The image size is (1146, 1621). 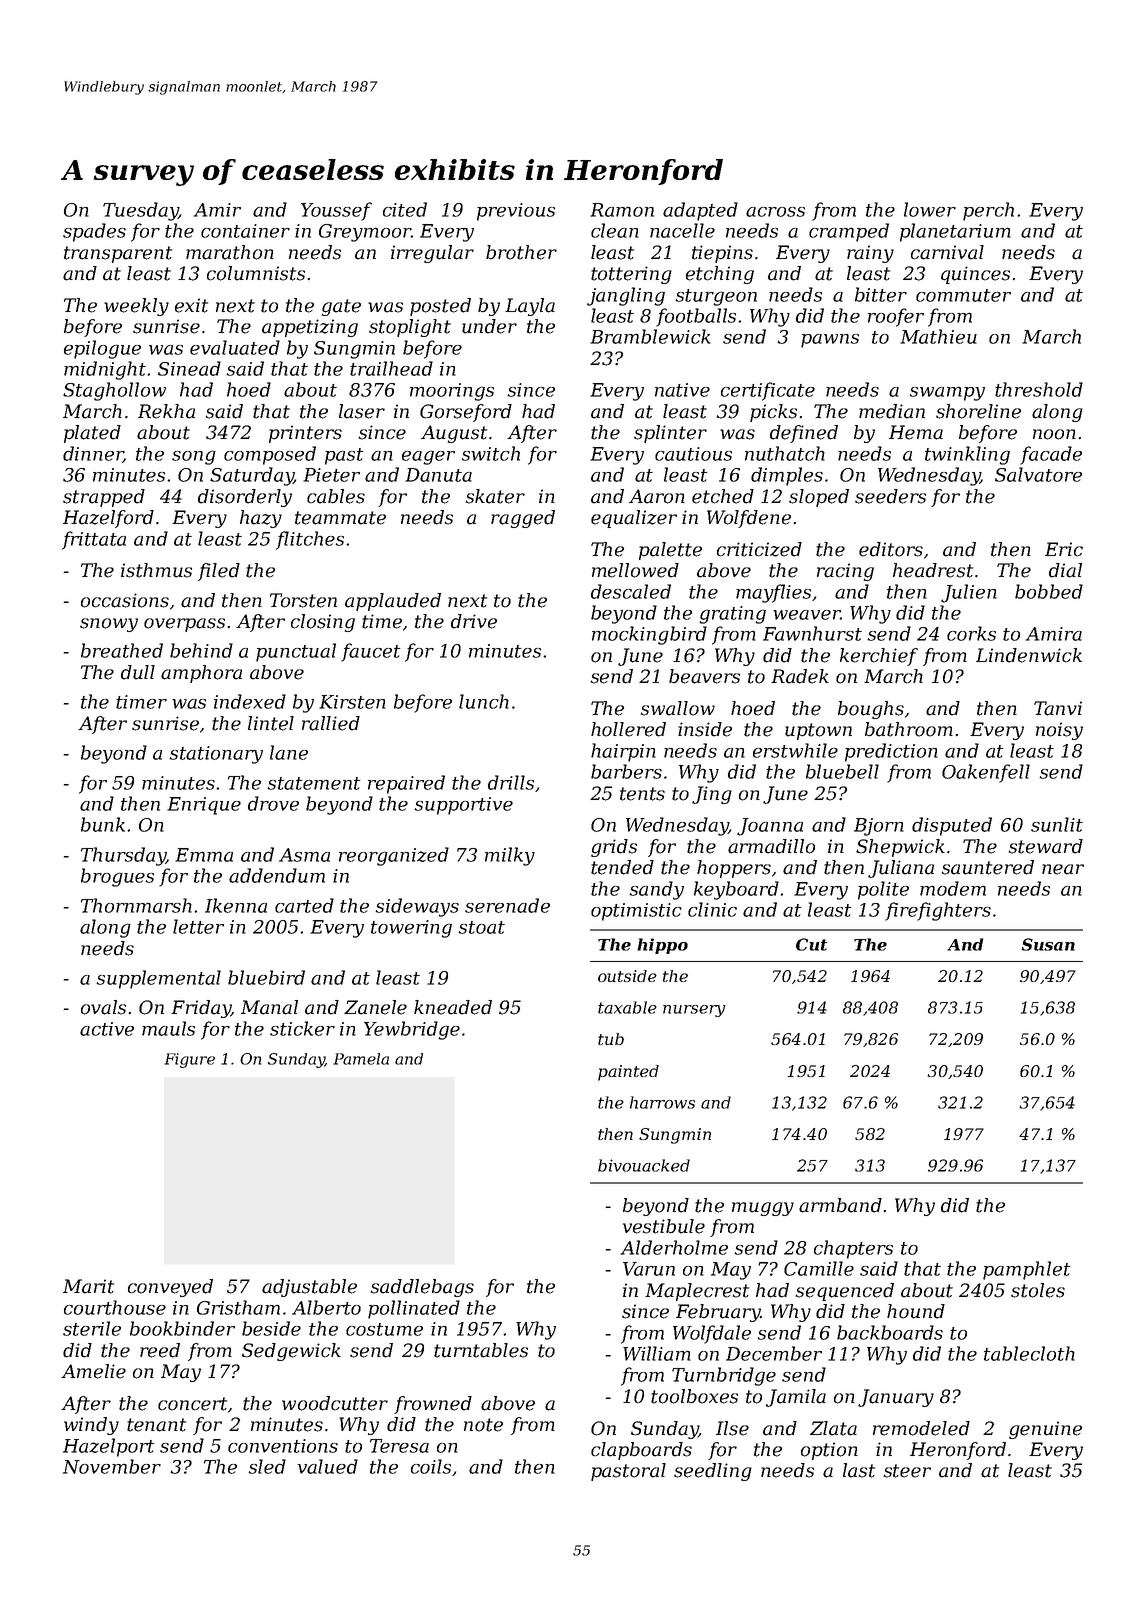 What do you see at coordinates (947, 252) in the image?
I see `carnival` at bounding box center [947, 252].
